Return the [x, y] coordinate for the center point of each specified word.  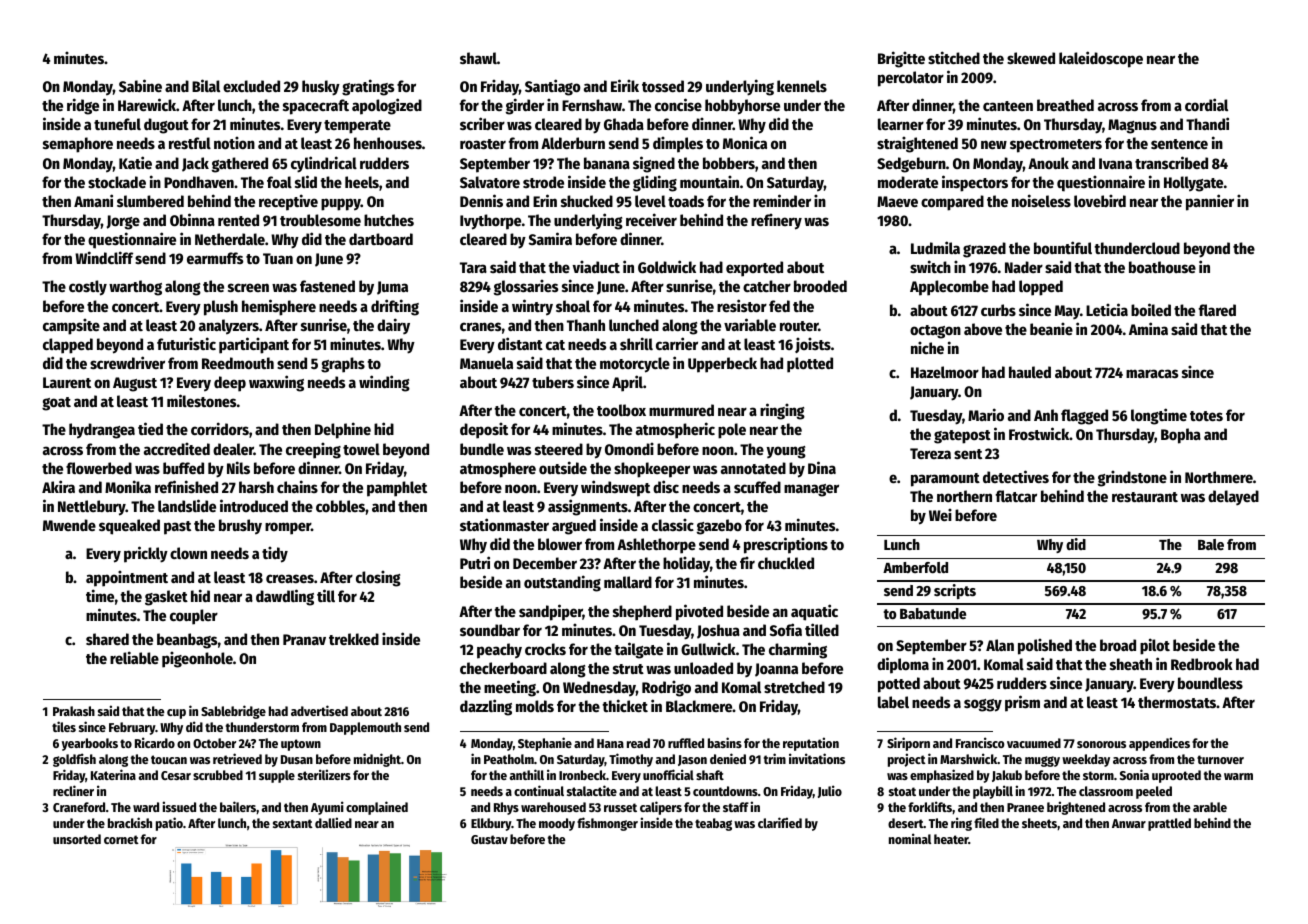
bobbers [729, 163]
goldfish [74, 760]
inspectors [975, 183]
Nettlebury [92, 508]
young [786, 452]
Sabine [140, 85]
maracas [1152, 373]
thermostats [1177, 702]
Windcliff [104, 257]
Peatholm [509, 759]
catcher [767, 286]
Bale [1211, 544]
